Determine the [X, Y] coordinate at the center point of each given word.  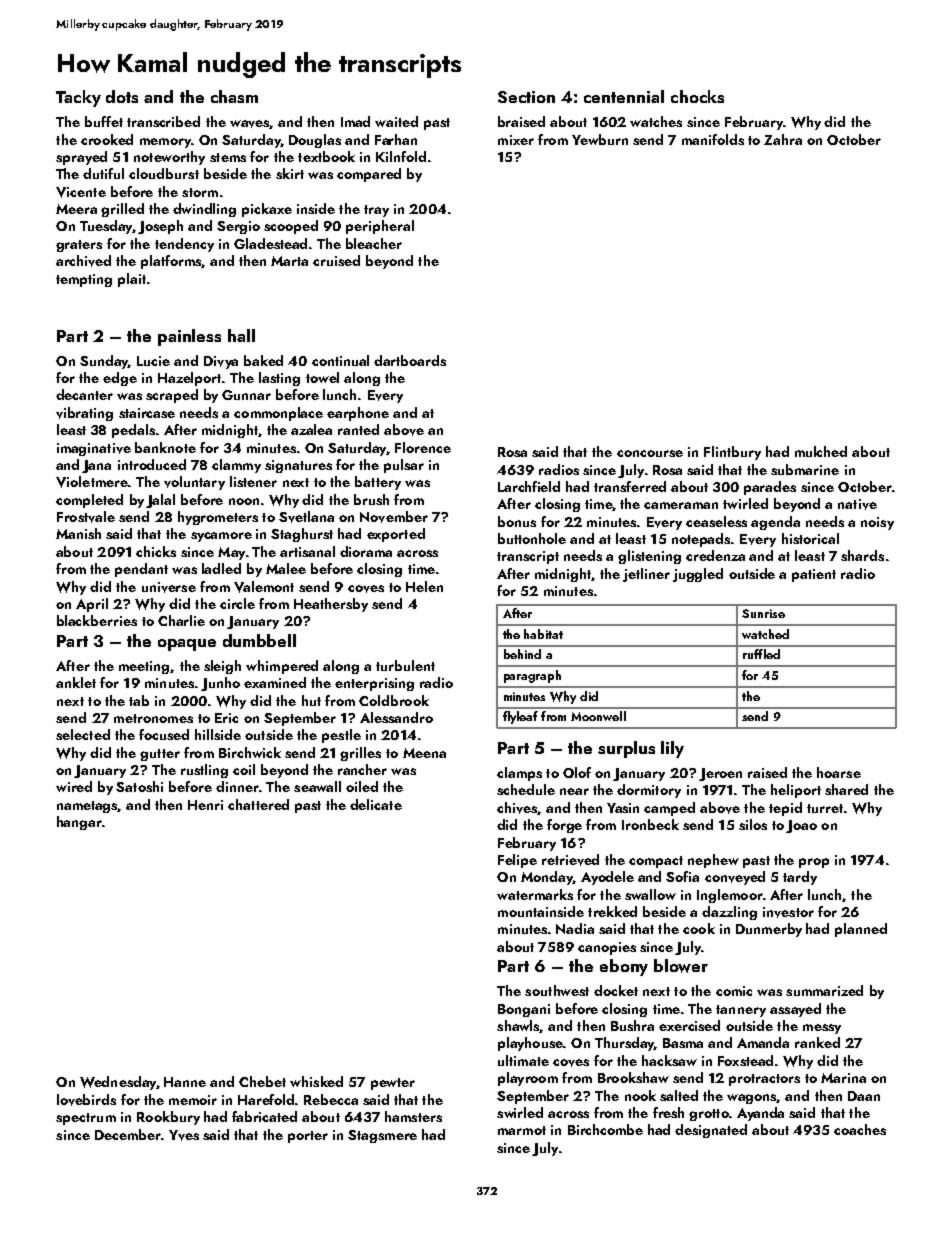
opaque [187, 645]
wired [74, 786]
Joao [801, 826]
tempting [84, 280]
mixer [516, 140]
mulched [821, 451]
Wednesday [118, 1083]
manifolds [713, 139]
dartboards [410, 360]
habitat [543, 634]
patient [814, 575]
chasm [234, 96]
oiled [362, 786]
